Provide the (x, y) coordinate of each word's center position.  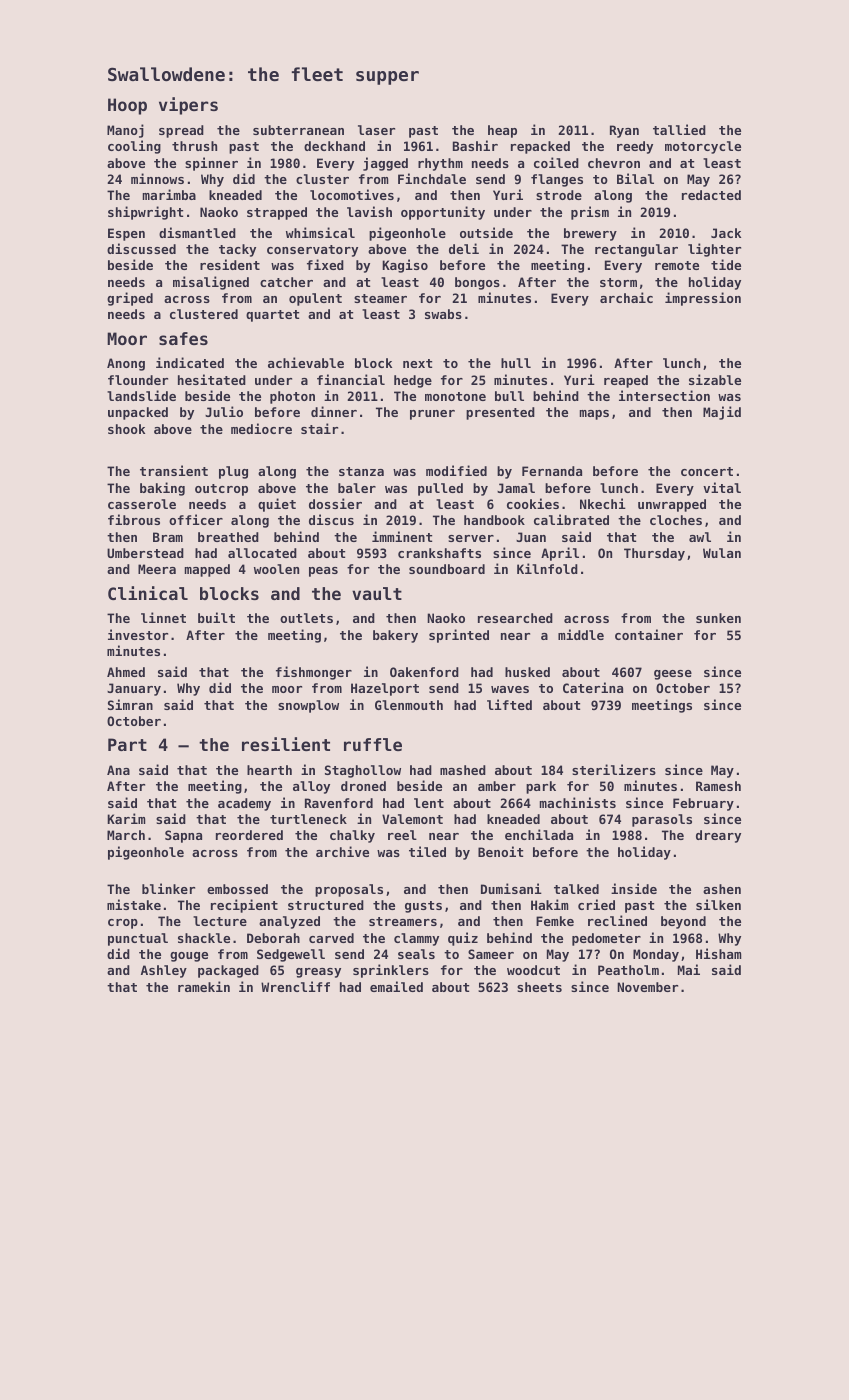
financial (351, 379)
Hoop (127, 106)
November (647, 987)
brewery (590, 234)
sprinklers (391, 971)
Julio (224, 411)
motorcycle (703, 147)
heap (502, 131)
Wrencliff (295, 986)
